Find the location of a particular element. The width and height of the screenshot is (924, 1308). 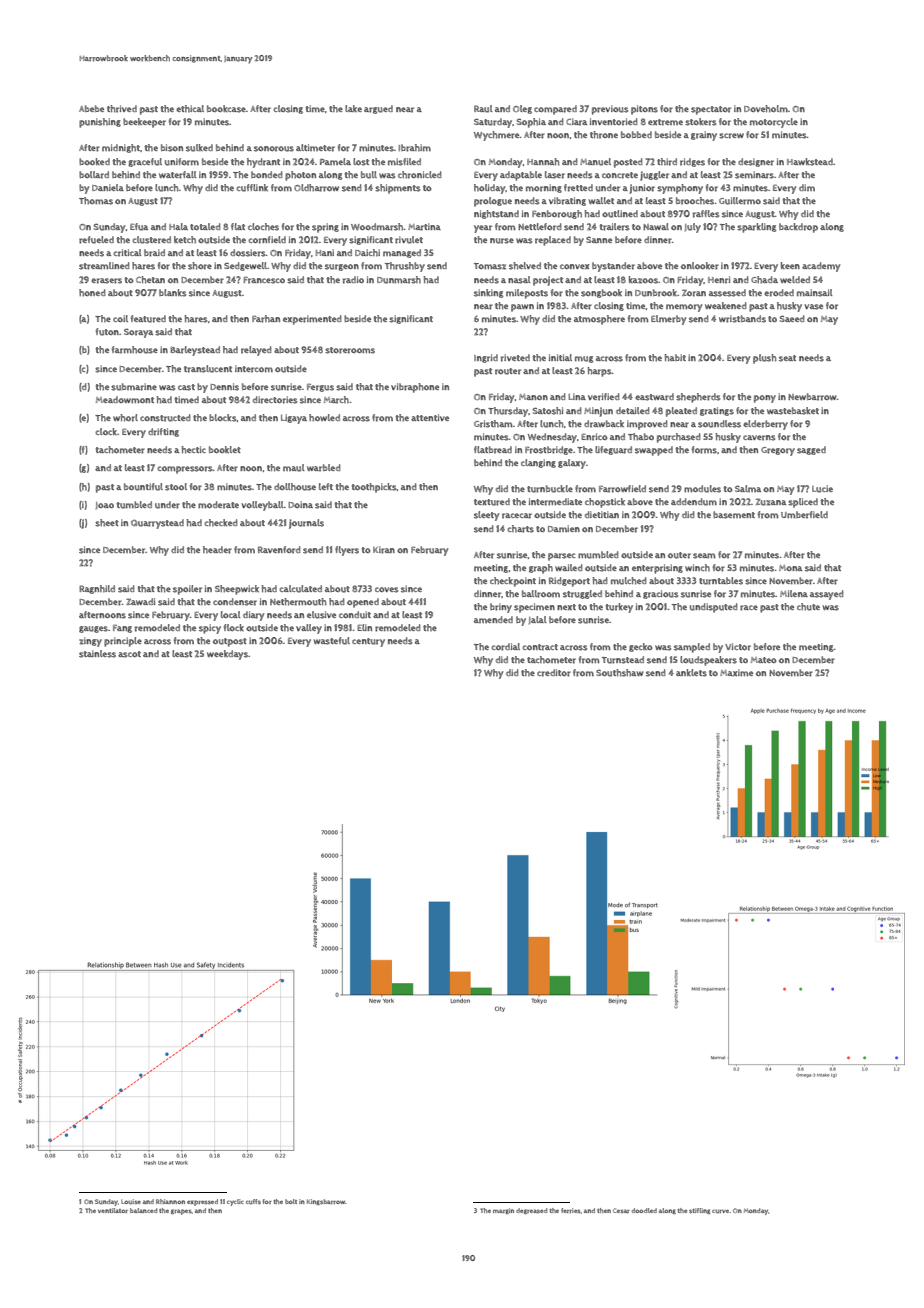

ventilator is located at coordinates (113, 1210).
